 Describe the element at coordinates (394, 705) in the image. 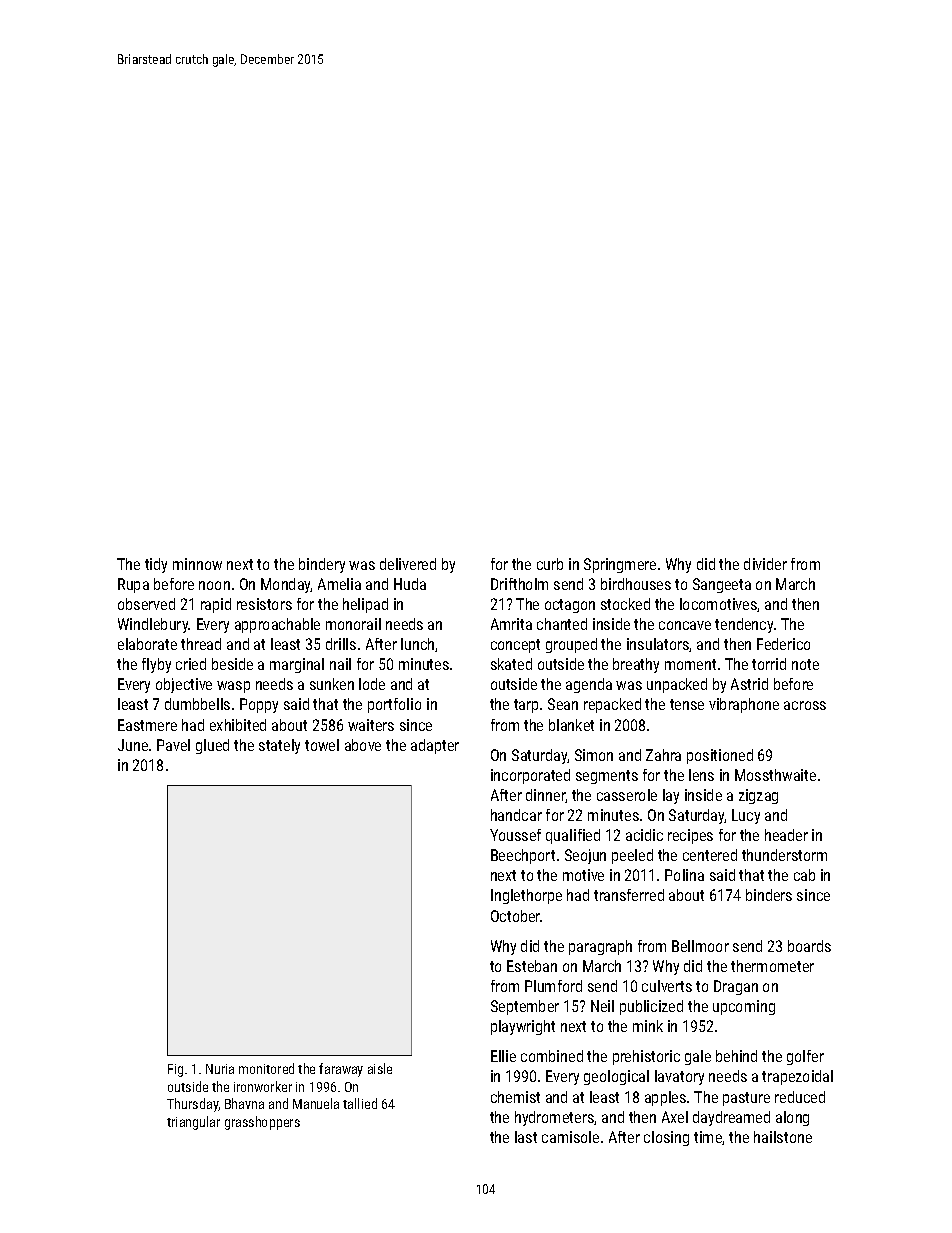

I see `portfolio` at that location.
